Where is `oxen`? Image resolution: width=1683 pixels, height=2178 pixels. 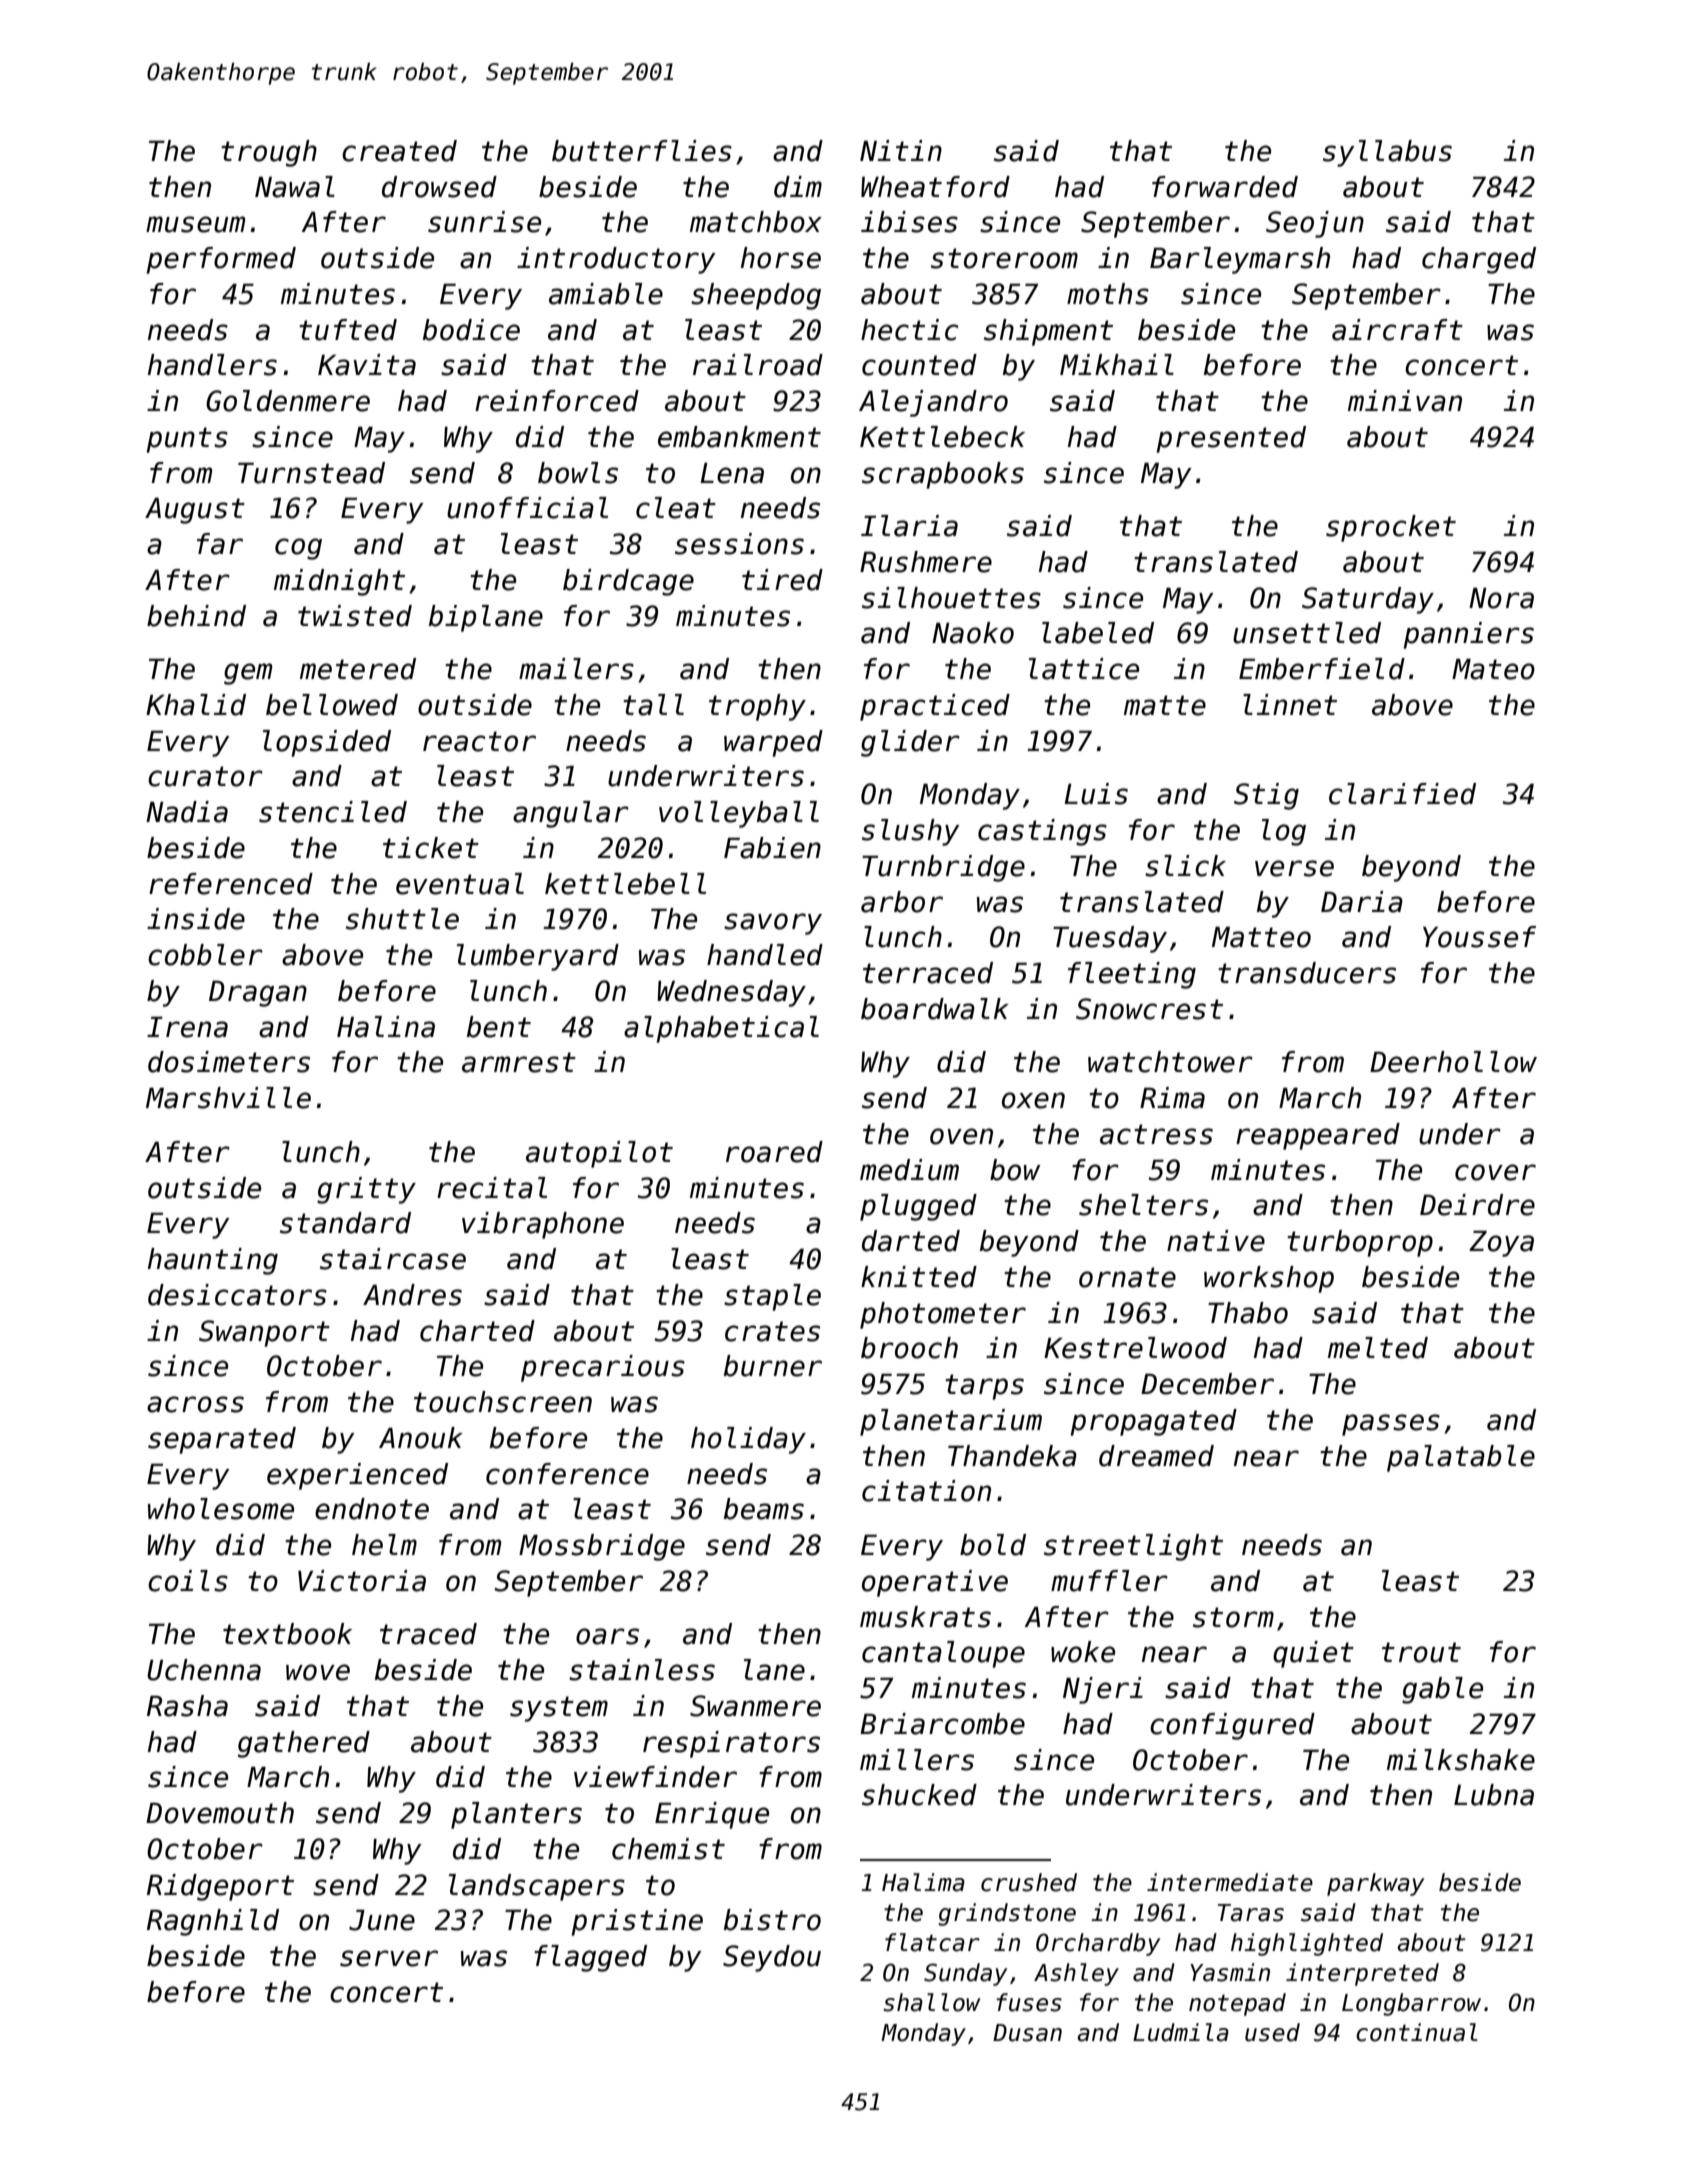 oxen is located at coordinates (1033, 1100).
